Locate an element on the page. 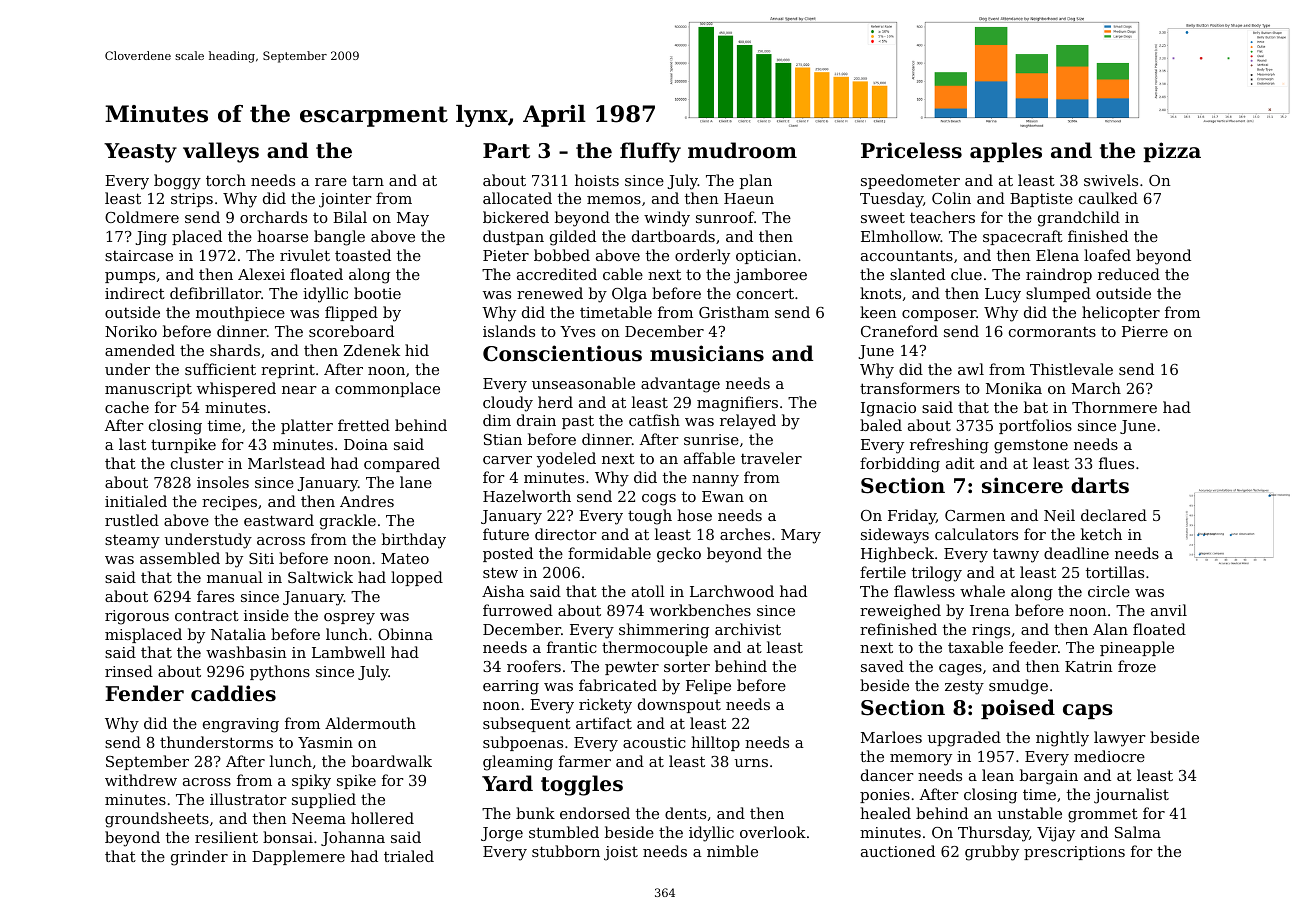 Image resolution: width=1308 pixels, height=924 pixels. keen is located at coordinates (878, 312).
